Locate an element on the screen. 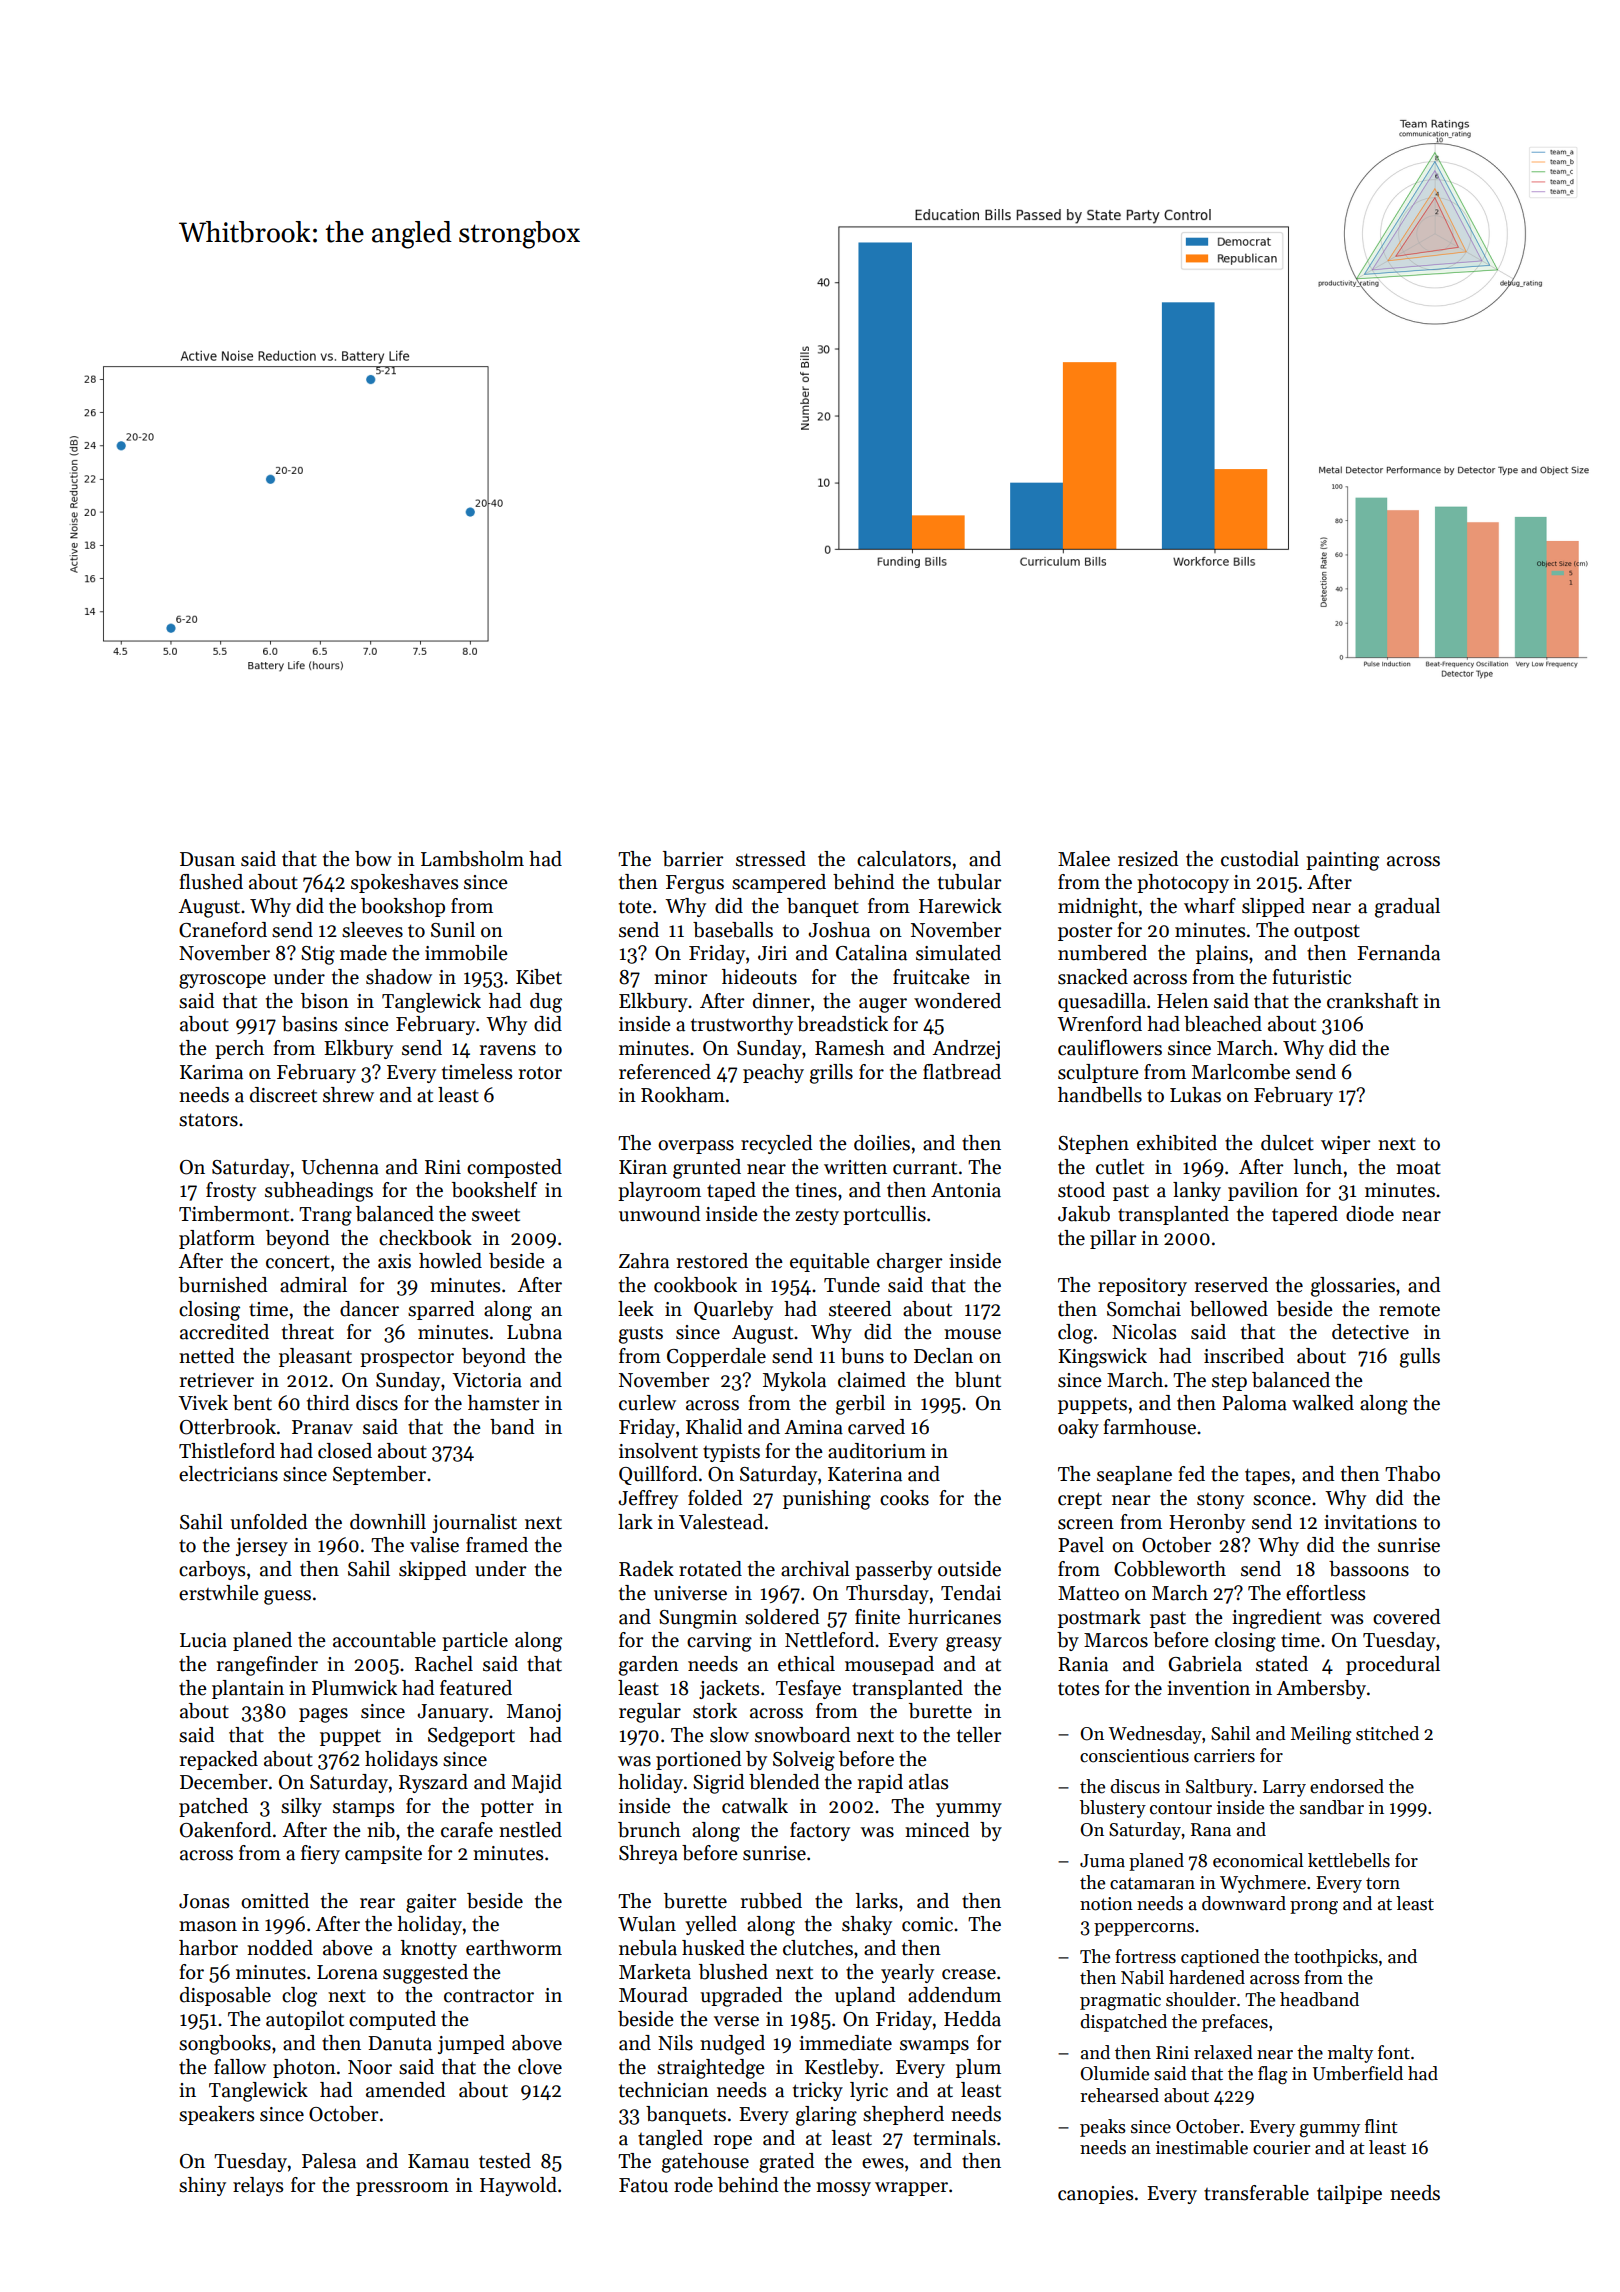 This screenshot has height=2292, width=1620. barrier is located at coordinates (693, 859).
